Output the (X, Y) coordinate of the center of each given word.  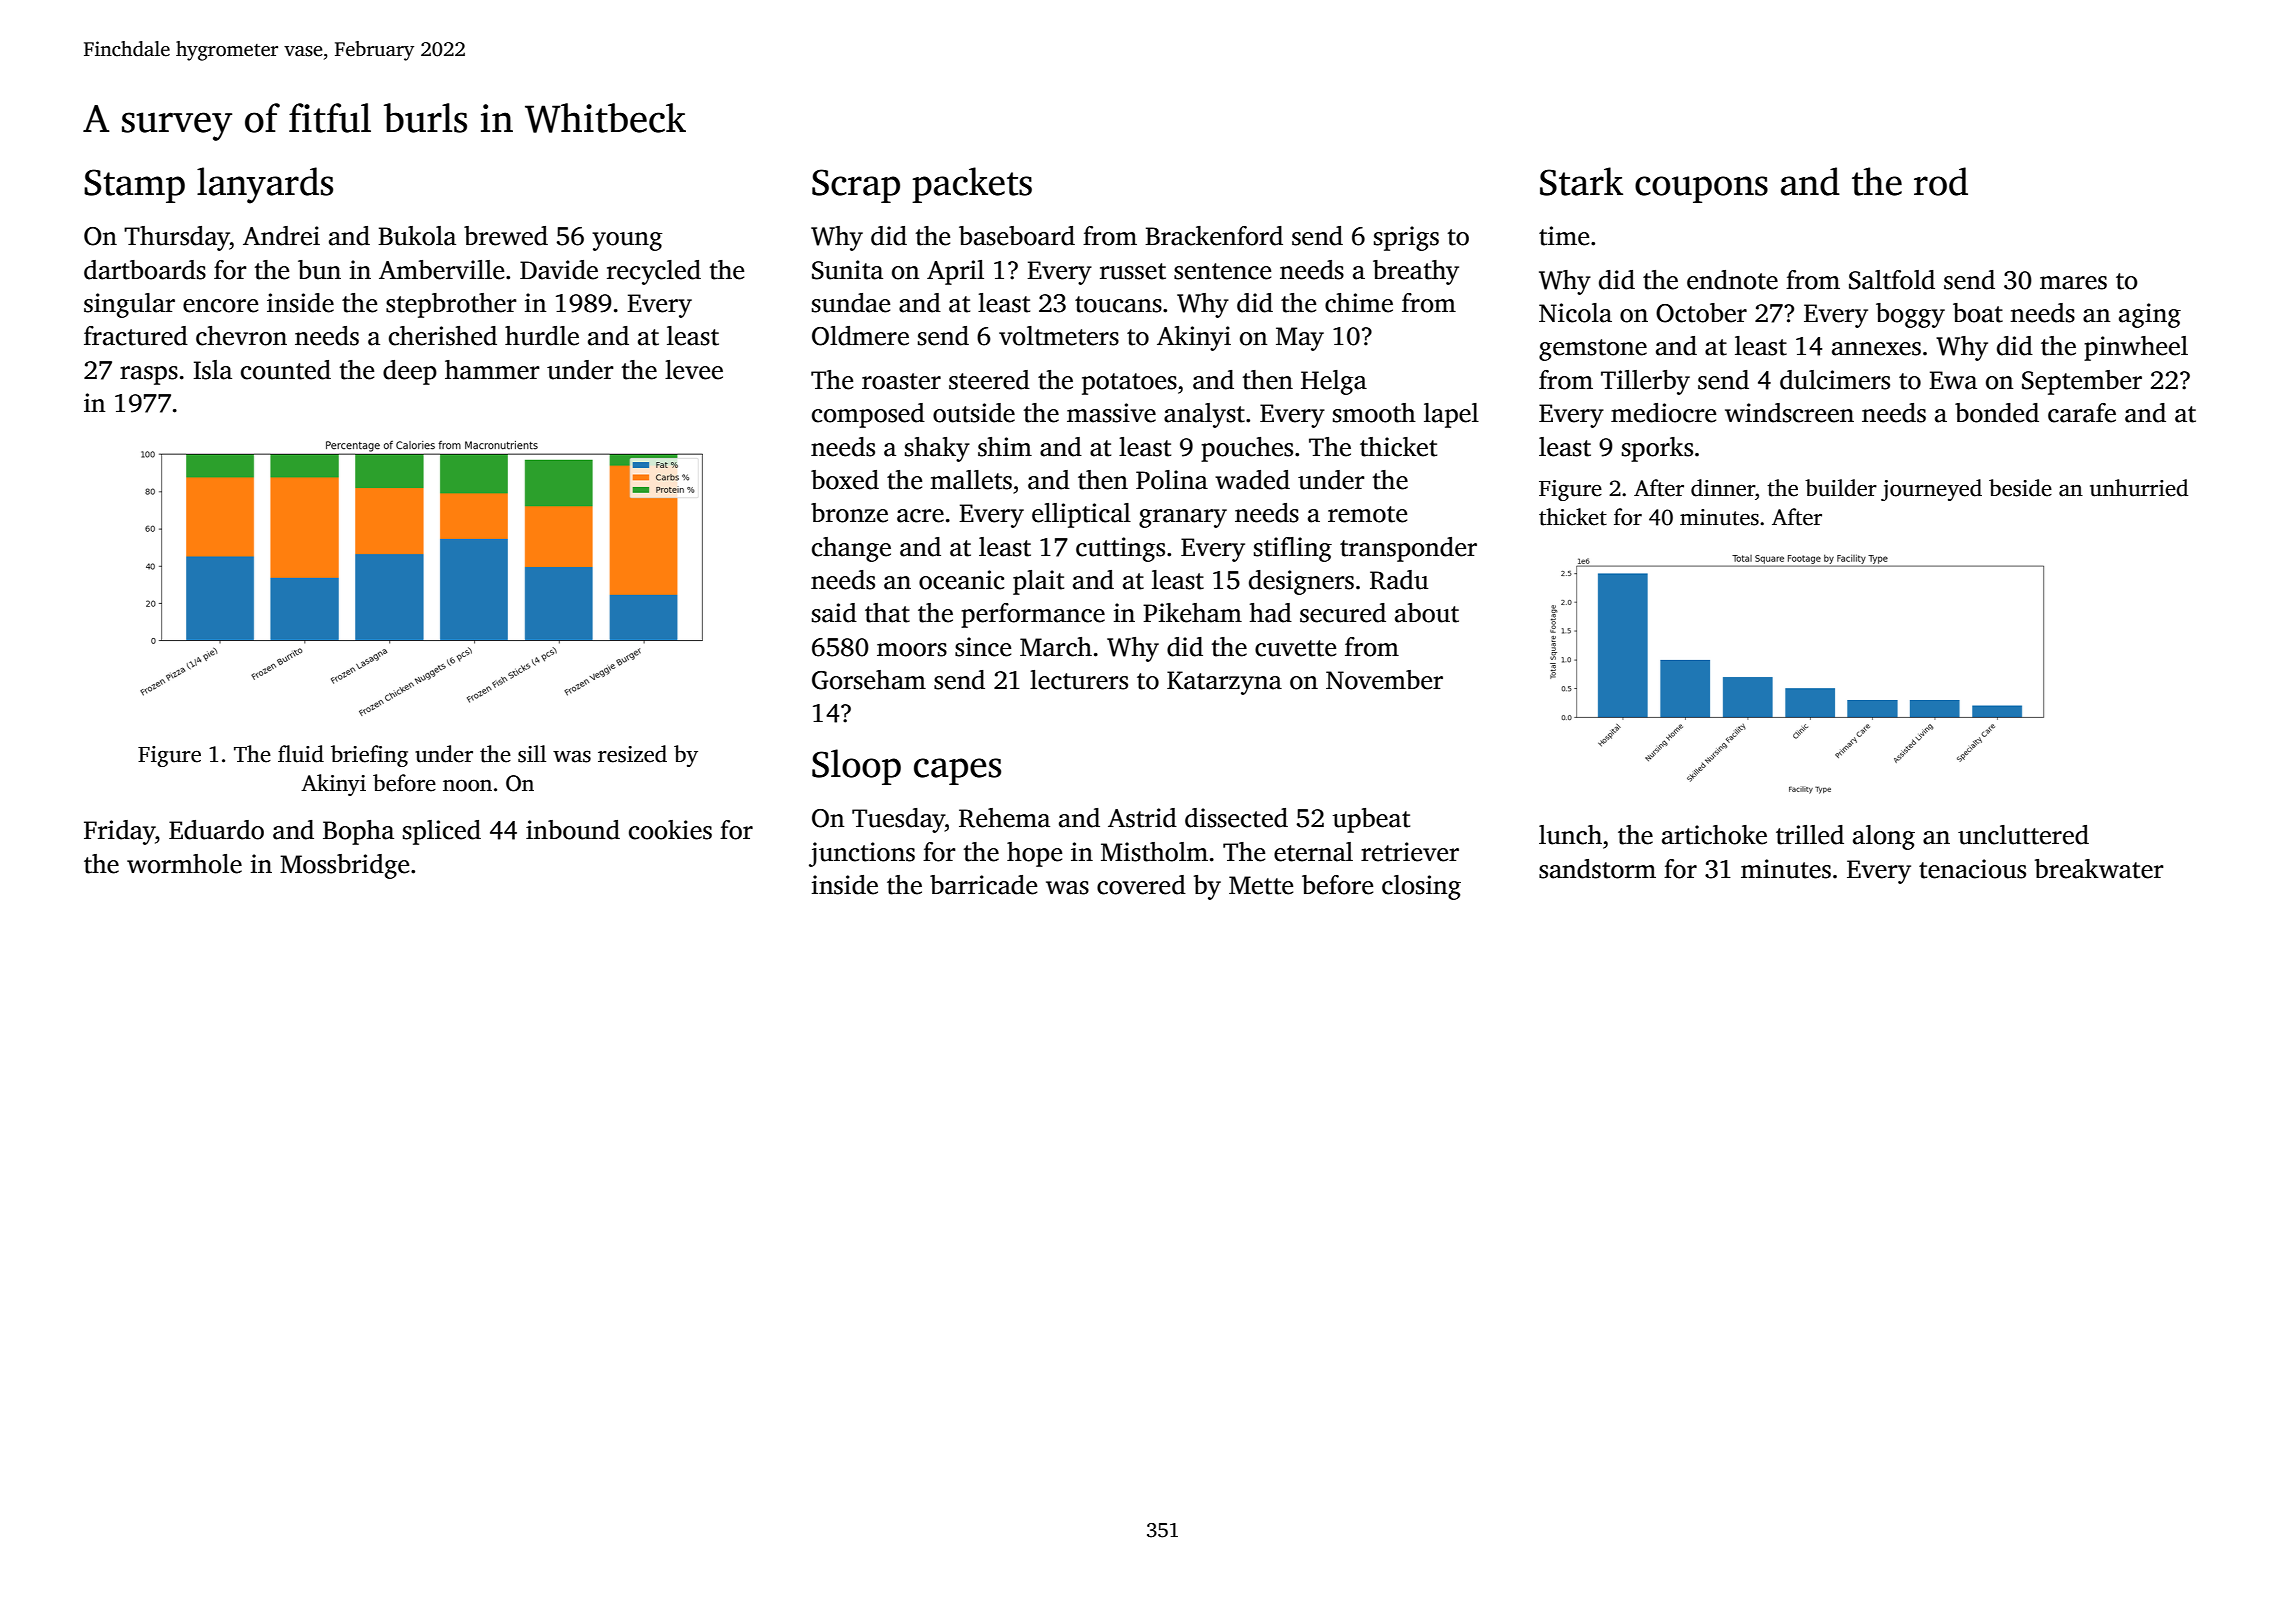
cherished (443, 336)
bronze (849, 513)
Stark (1581, 181)
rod (1941, 181)
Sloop (856, 767)
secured (1343, 613)
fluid (301, 754)
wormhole (184, 864)
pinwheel (2136, 348)
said (834, 613)
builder (1841, 488)
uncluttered (2023, 835)
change (851, 549)
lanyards (265, 185)
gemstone (1593, 350)
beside (2020, 488)
